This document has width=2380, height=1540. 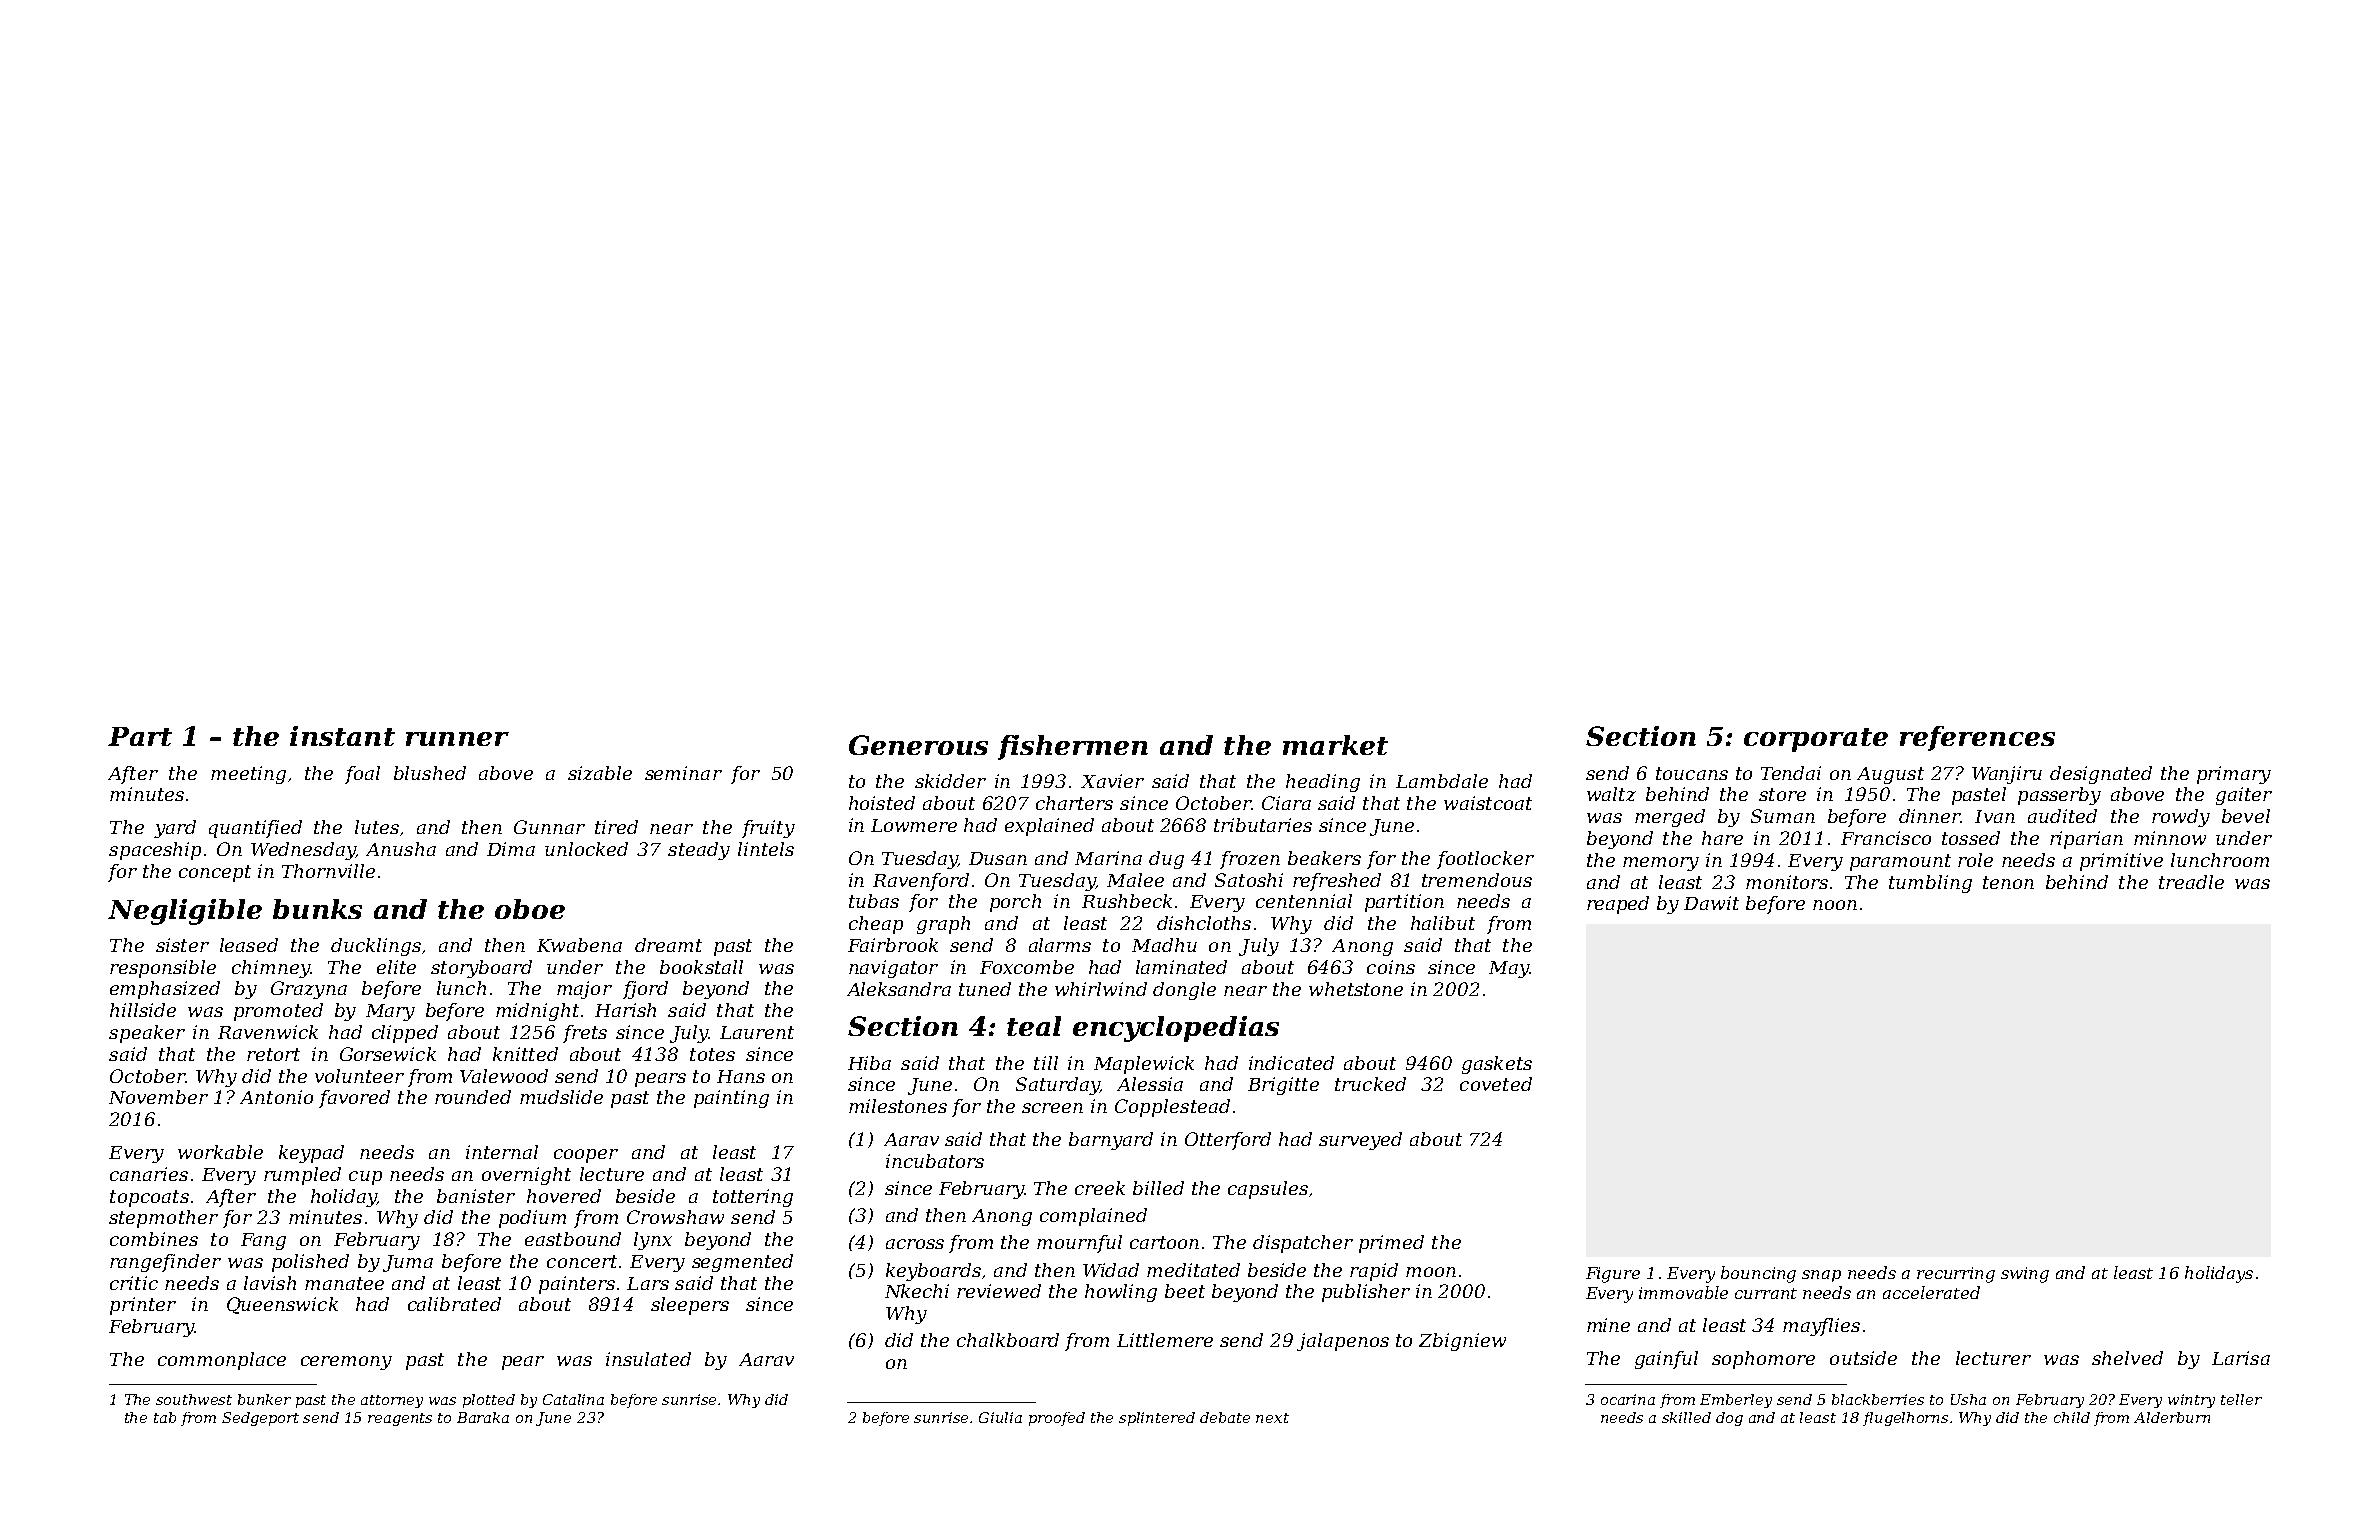 I want to click on whetstone, so click(x=1356, y=989).
